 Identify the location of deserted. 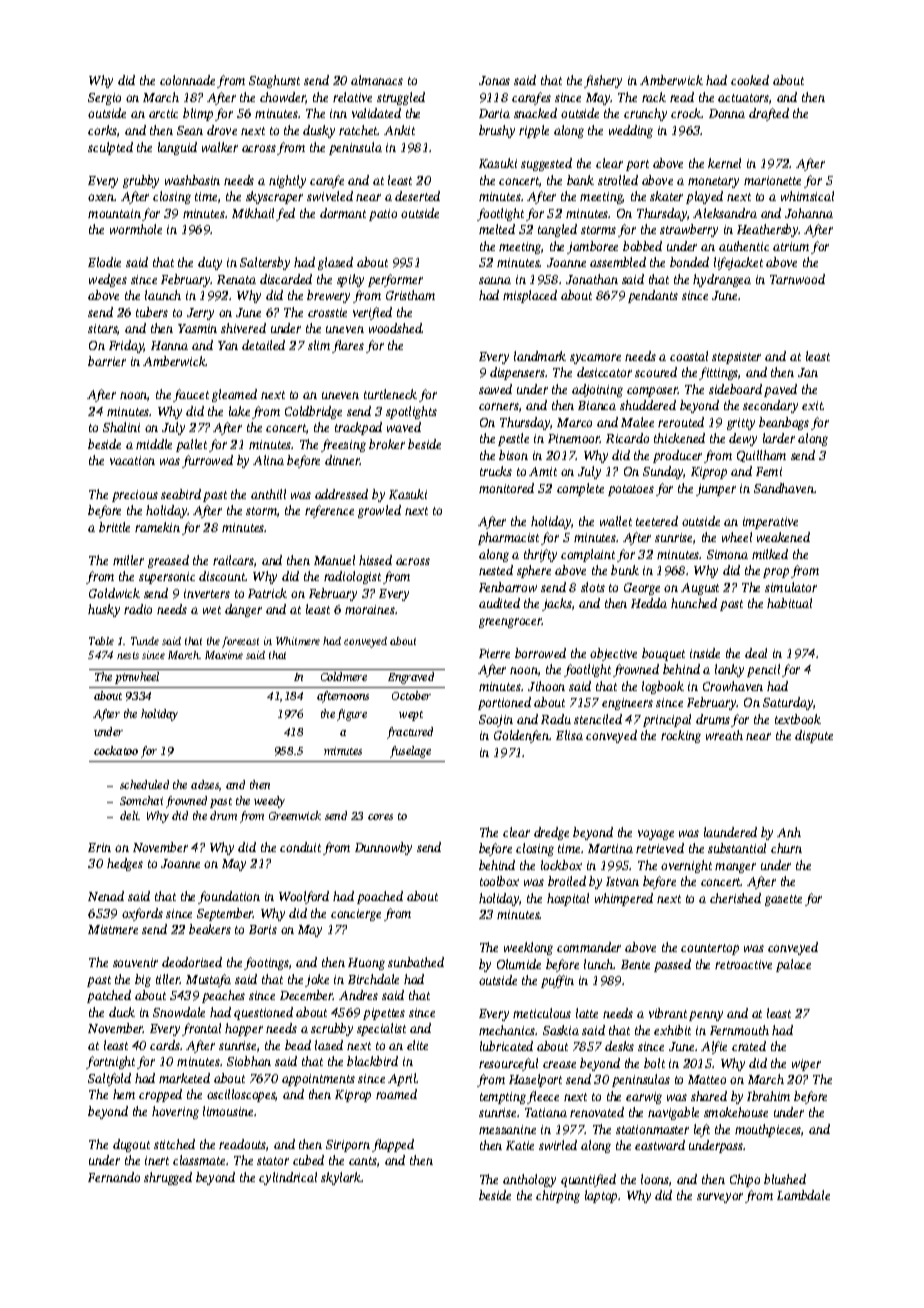
(417, 196).
